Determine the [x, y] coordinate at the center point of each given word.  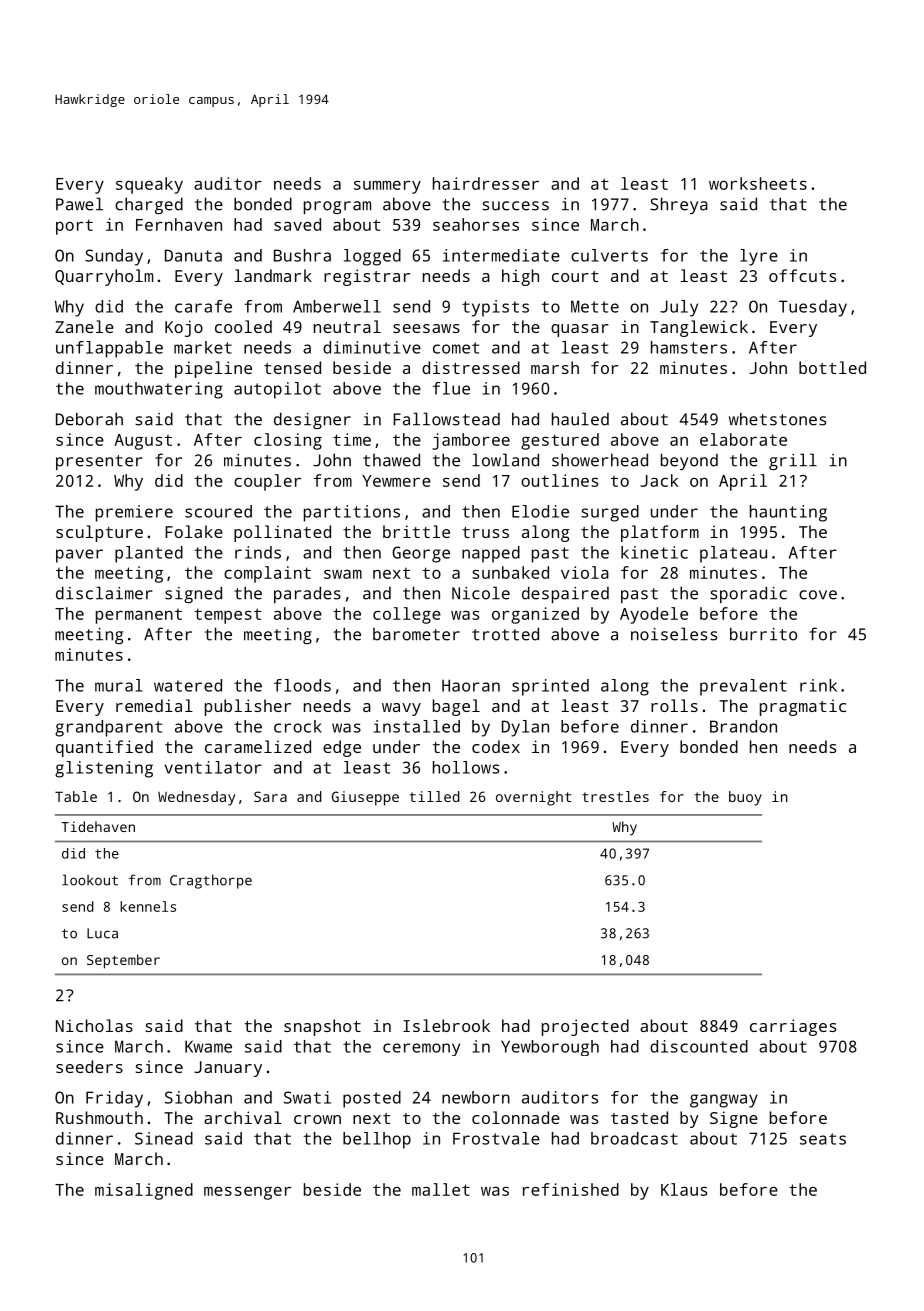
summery [387, 187]
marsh [555, 367]
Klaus [684, 1189]
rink [818, 685]
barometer [416, 634]
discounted [699, 1046]
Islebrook [446, 1025]
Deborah [89, 419]
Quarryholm [104, 277]
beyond [689, 461]
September [123, 961]
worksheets [758, 183]
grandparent [108, 728]
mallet [441, 1189]
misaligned [144, 1191]
